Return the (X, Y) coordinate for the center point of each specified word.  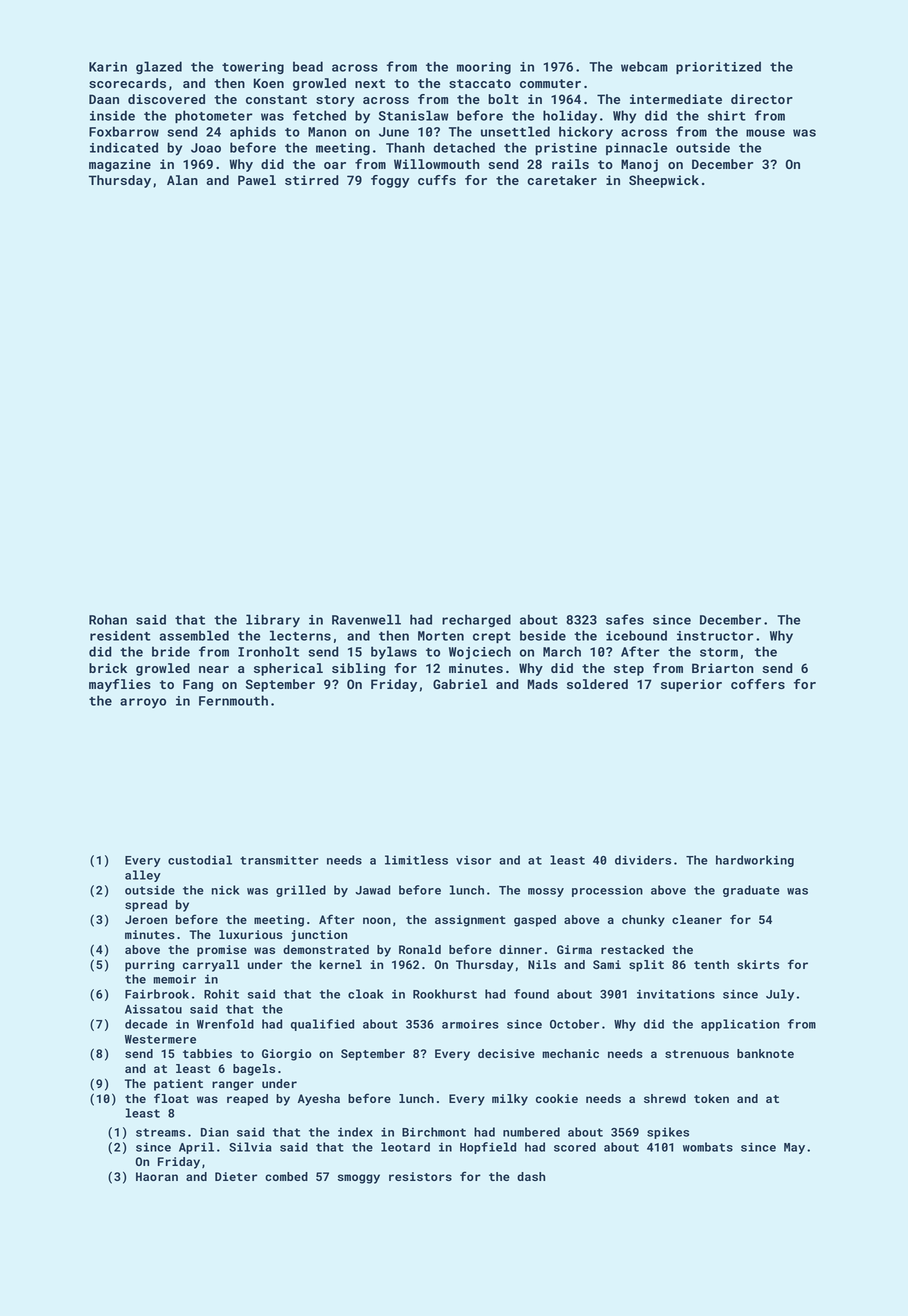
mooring (484, 68)
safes (625, 619)
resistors (420, 1176)
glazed (159, 67)
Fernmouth (233, 700)
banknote (765, 1053)
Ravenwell (366, 619)
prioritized (718, 67)
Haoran (157, 1176)
